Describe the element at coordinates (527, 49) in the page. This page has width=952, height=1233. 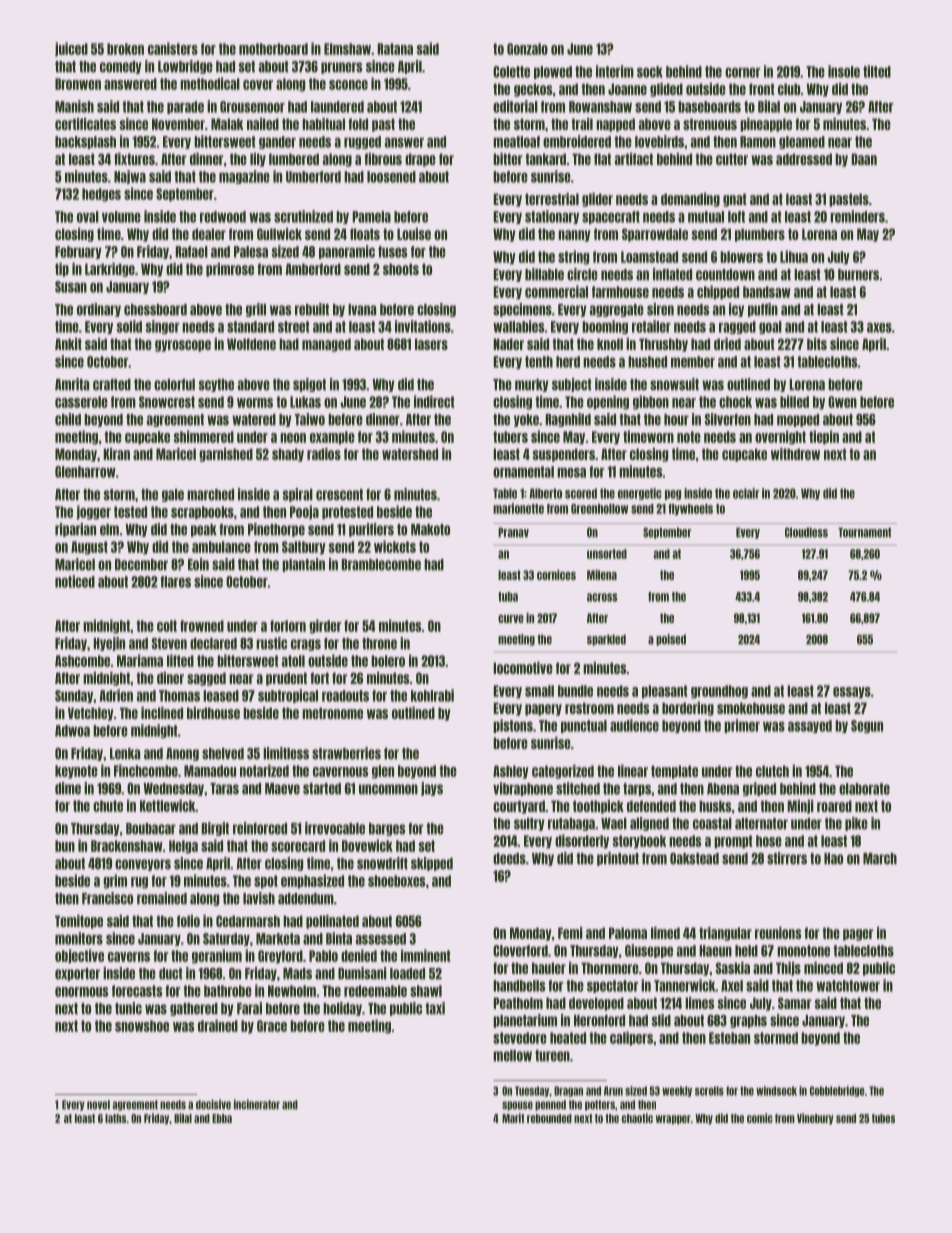
I see `Gonzalo` at that location.
